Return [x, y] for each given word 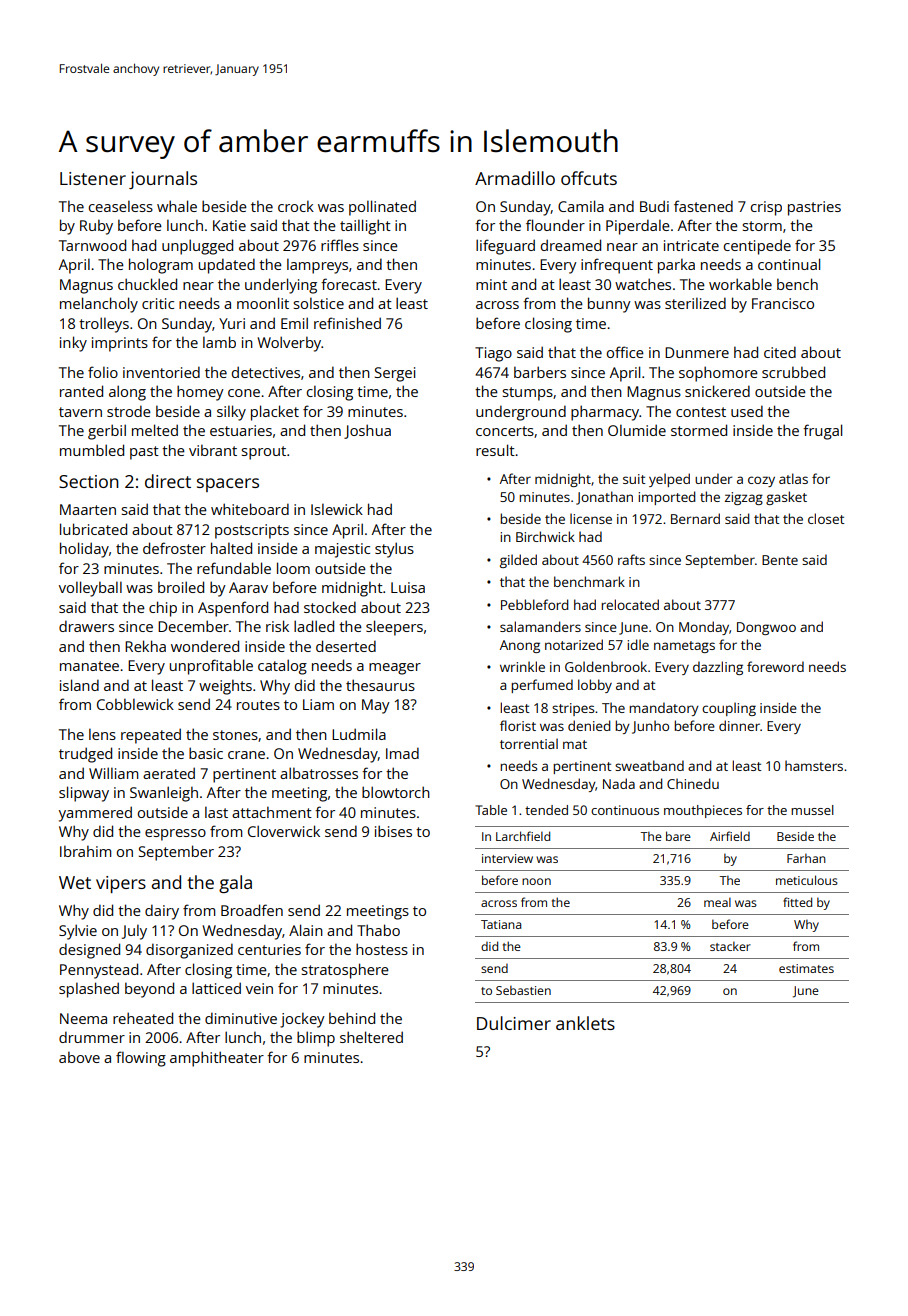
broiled [181, 587]
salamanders [540, 626]
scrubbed [793, 372]
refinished [347, 323]
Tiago [493, 354]
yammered [95, 814]
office [625, 352]
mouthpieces [703, 811]
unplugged [197, 247]
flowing [141, 1059]
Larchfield [523, 836]
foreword [775, 666]
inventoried [161, 372]
